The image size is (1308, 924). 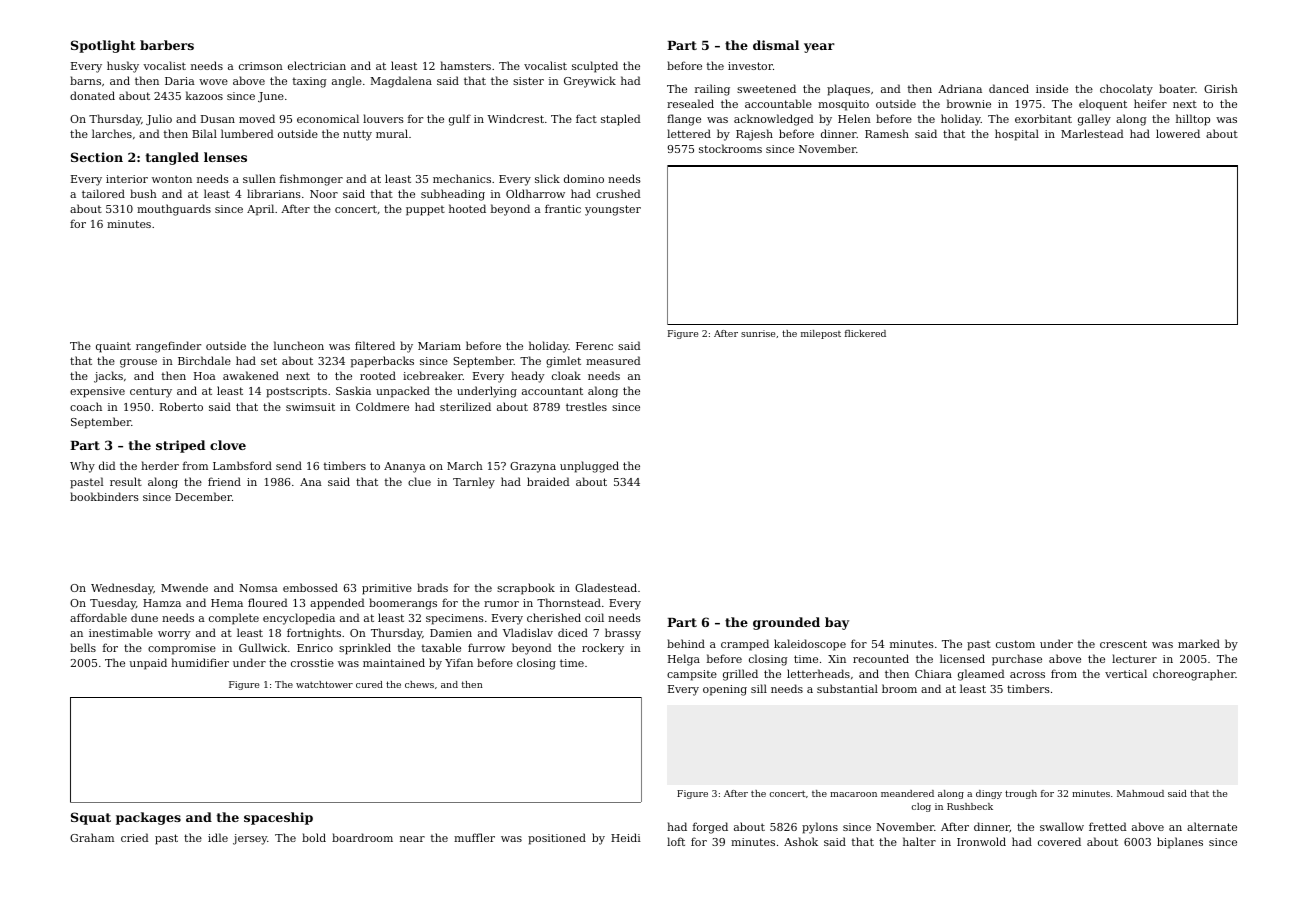 What do you see at coordinates (324, 684) in the document?
I see `watchtower` at bounding box center [324, 684].
